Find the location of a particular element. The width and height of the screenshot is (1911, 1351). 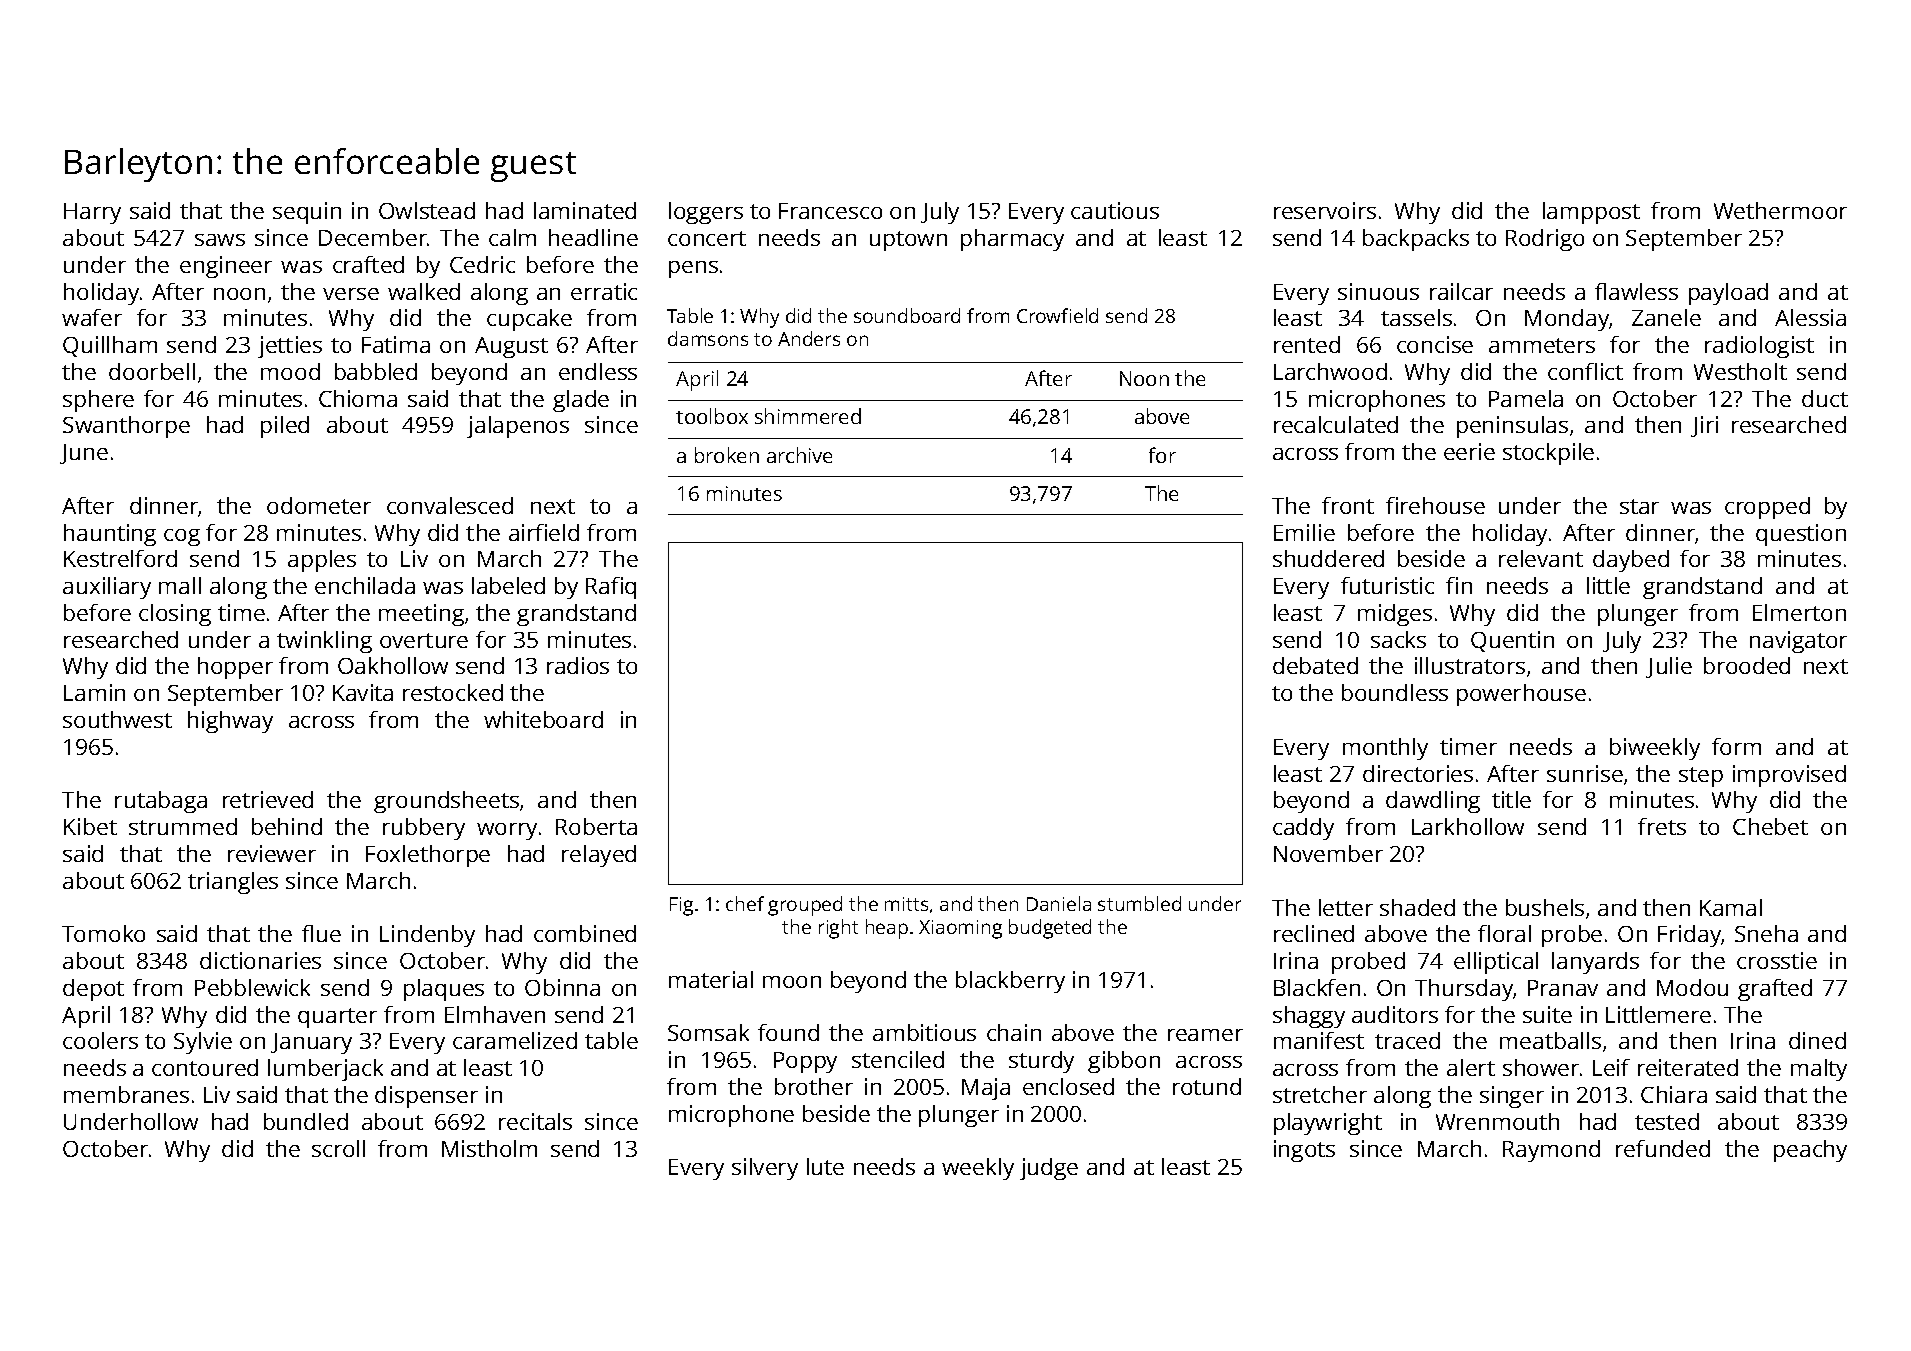

sinuous is located at coordinates (1378, 291).
